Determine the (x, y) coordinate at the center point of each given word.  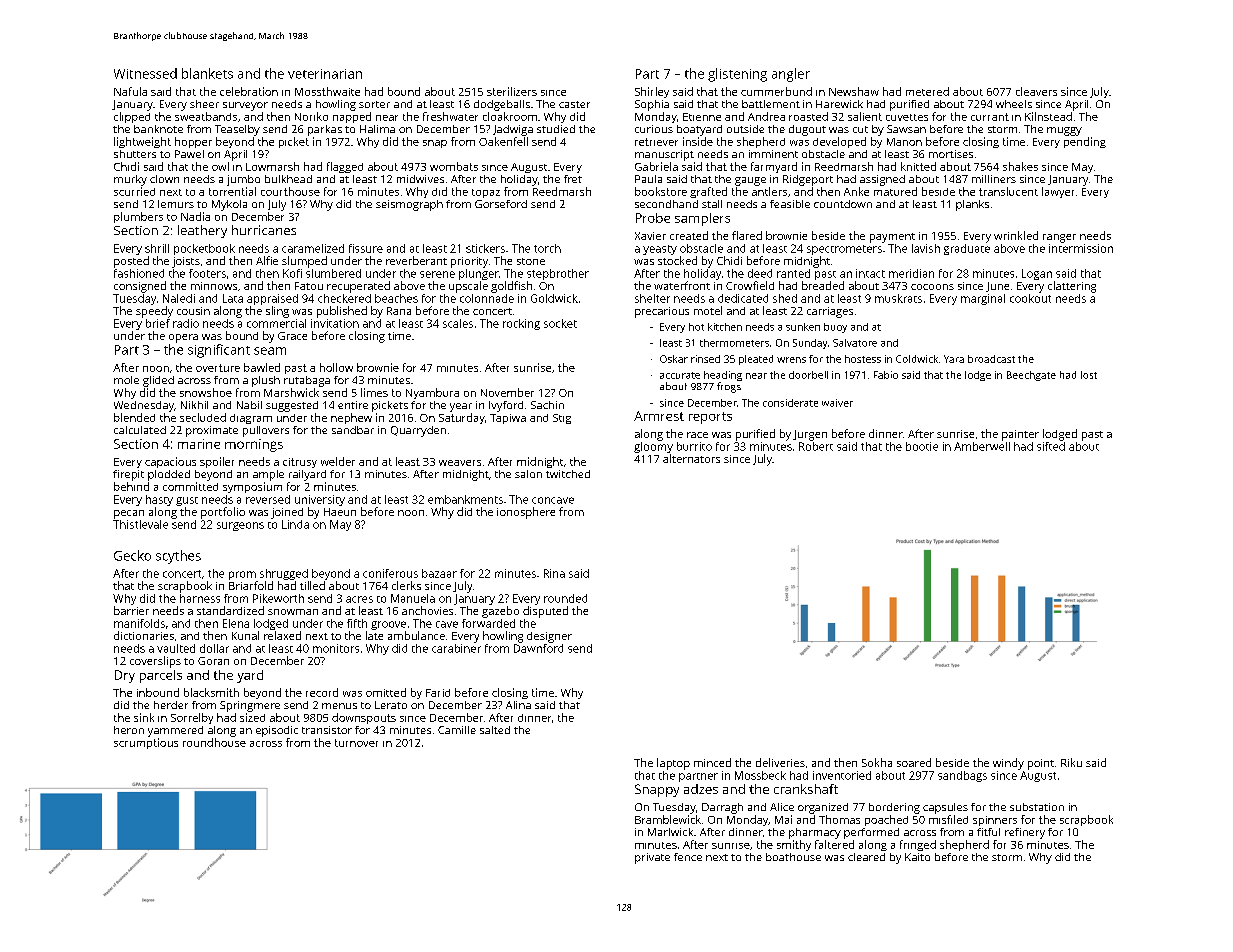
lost (1089, 375)
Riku (1071, 762)
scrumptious (146, 743)
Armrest (659, 416)
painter (1020, 435)
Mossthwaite (327, 91)
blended (134, 417)
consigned (140, 287)
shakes (1020, 166)
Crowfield (750, 285)
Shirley (652, 92)
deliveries (780, 762)
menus (339, 706)
